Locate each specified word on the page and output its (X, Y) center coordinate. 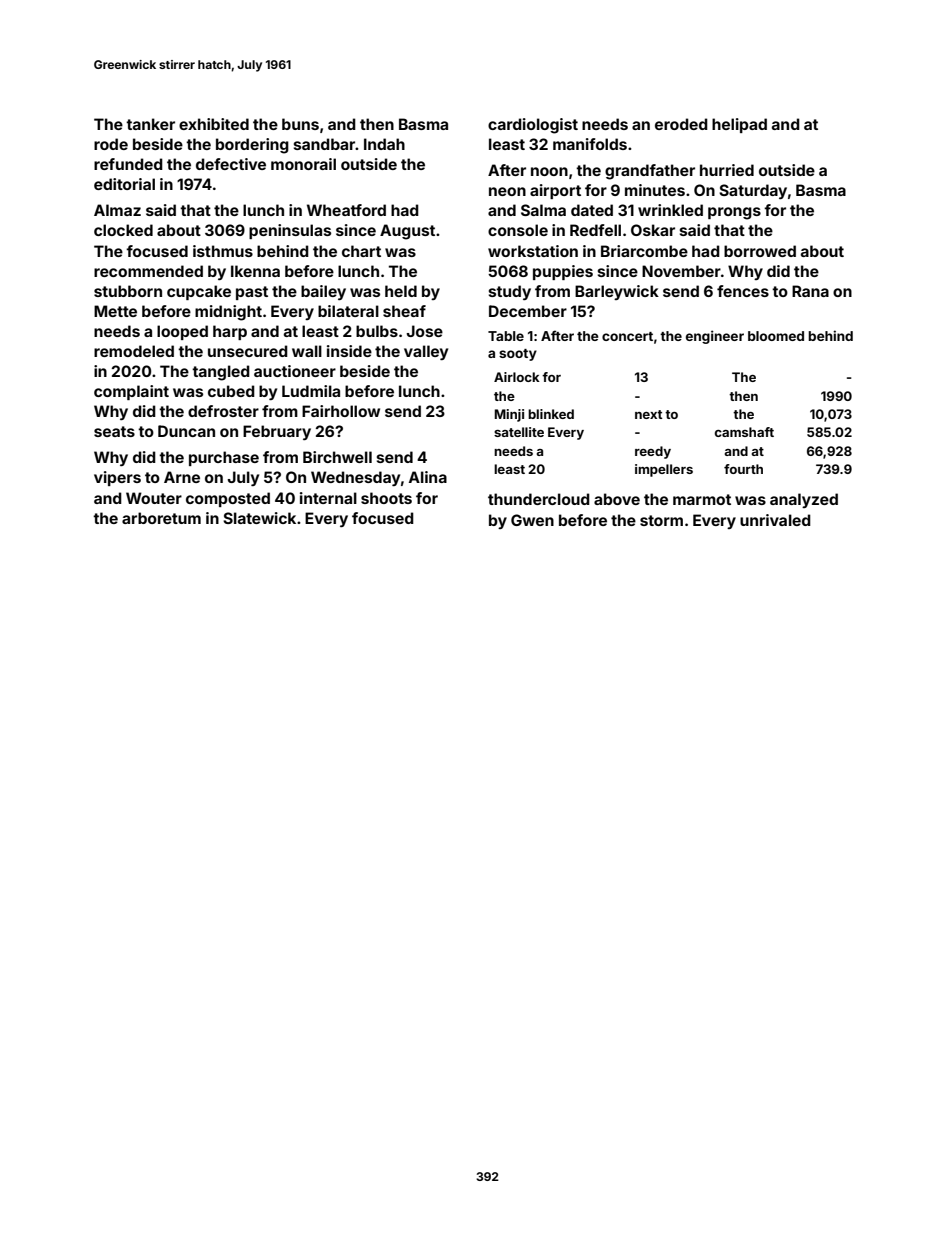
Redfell (595, 230)
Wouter (154, 498)
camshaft (744, 432)
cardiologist (533, 126)
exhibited (214, 124)
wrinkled (670, 210)
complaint (131, 392)
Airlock (517, 377)
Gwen (532, 520)
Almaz (117, 210)
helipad (739, 125)
